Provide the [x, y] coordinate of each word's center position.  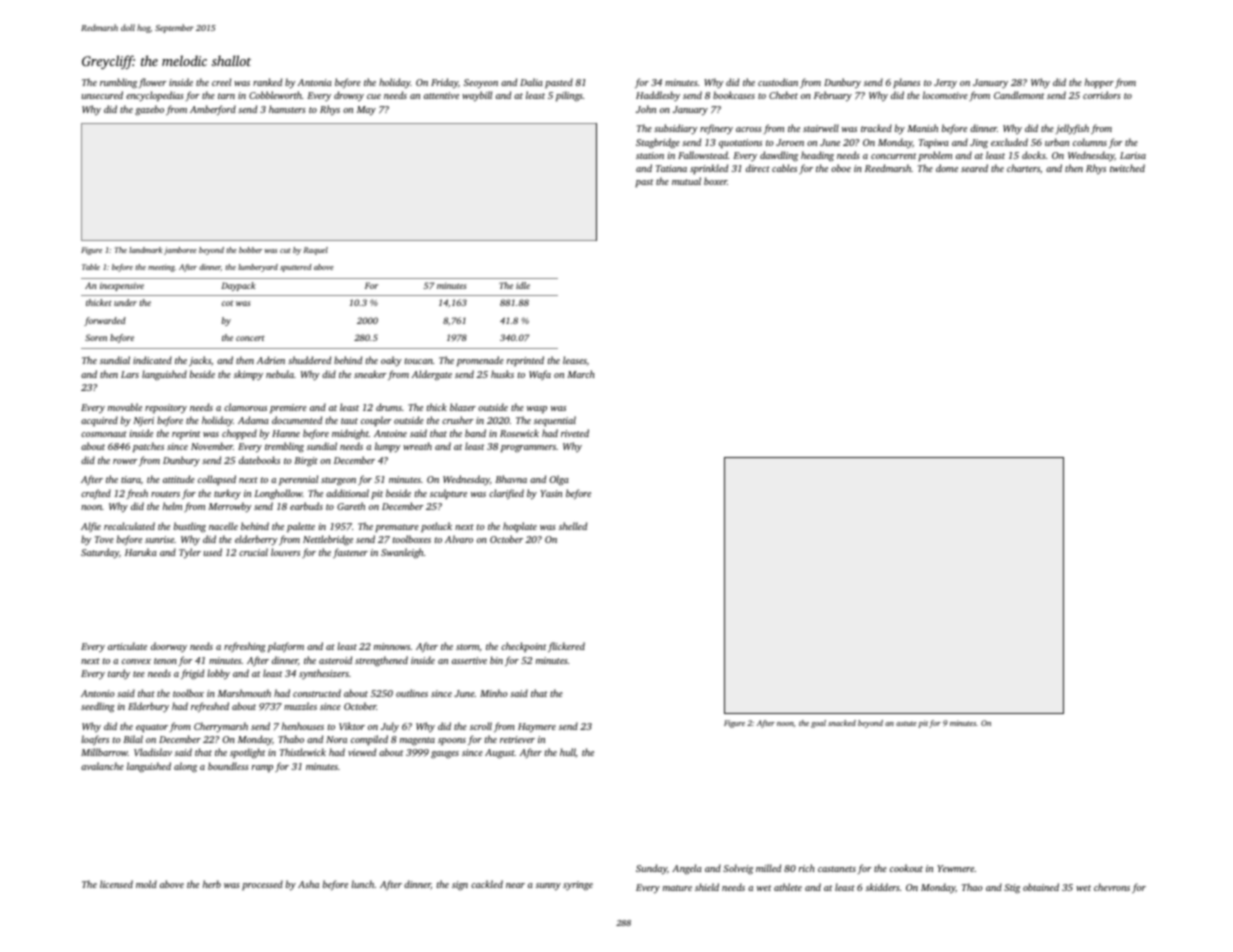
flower [152, 83]
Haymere [537, 728]
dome [947, 168]
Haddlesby [658, 96]
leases [575, 360]
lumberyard [258, 268]
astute [906, 723]
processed [262, 885]
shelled [573, 526]
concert [250, 338]
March [581, 374]
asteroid [335, 660]
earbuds [306, 506]
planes [906, 83]
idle [523, 285]
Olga [559, 480]
